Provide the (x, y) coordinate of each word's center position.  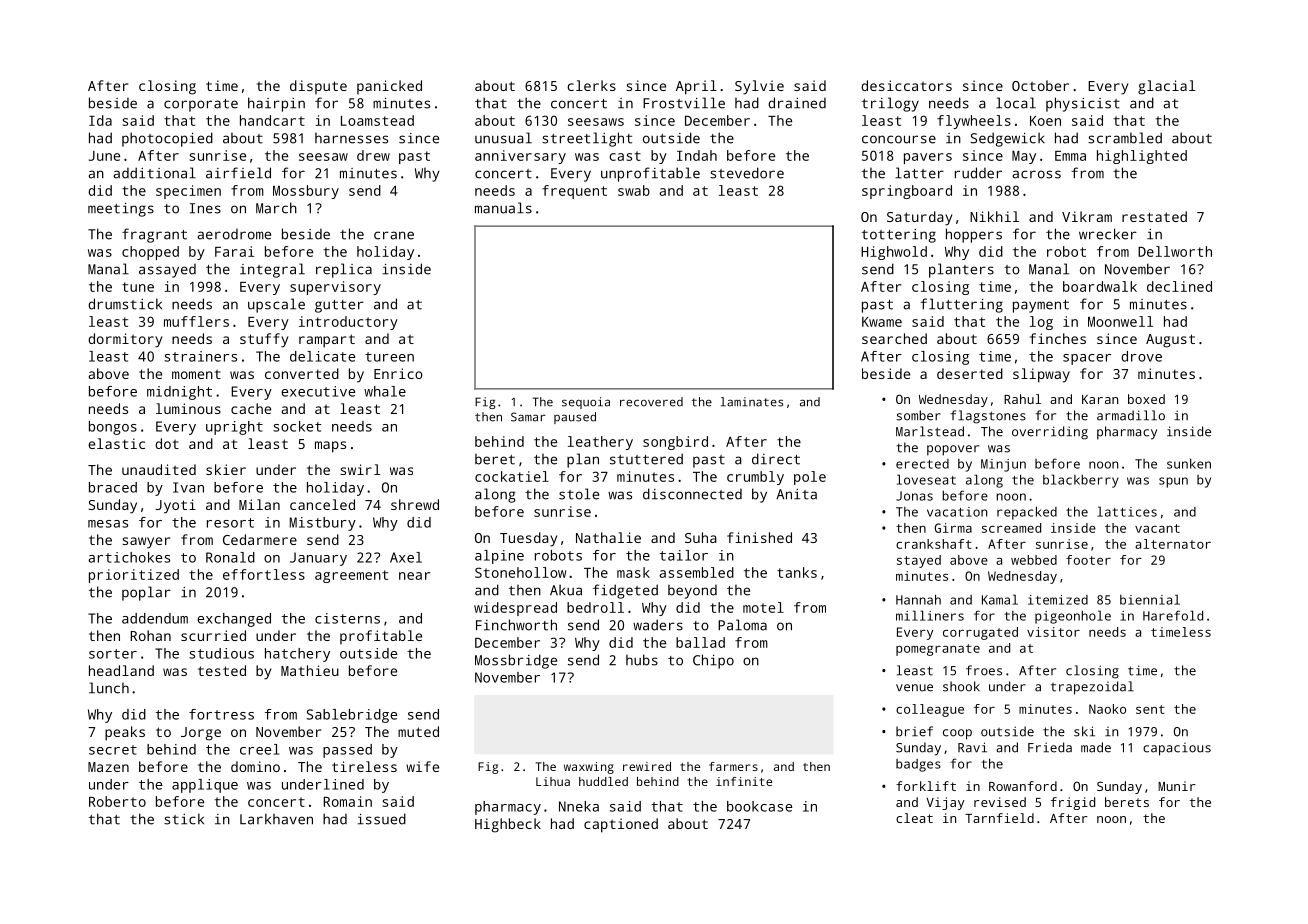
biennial (1150, 599)
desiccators (906, 85)
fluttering (961, 305)
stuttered (646, 459)
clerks (591, 85)
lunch (109, 688)
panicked (389, 87)
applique (205, 786)
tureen (389, 357)
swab (634, 190)
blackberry (1081, 481)
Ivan (188, 487)
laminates (752, 402)
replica (344, 270)
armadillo (1131, 415)
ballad (700, 642)
